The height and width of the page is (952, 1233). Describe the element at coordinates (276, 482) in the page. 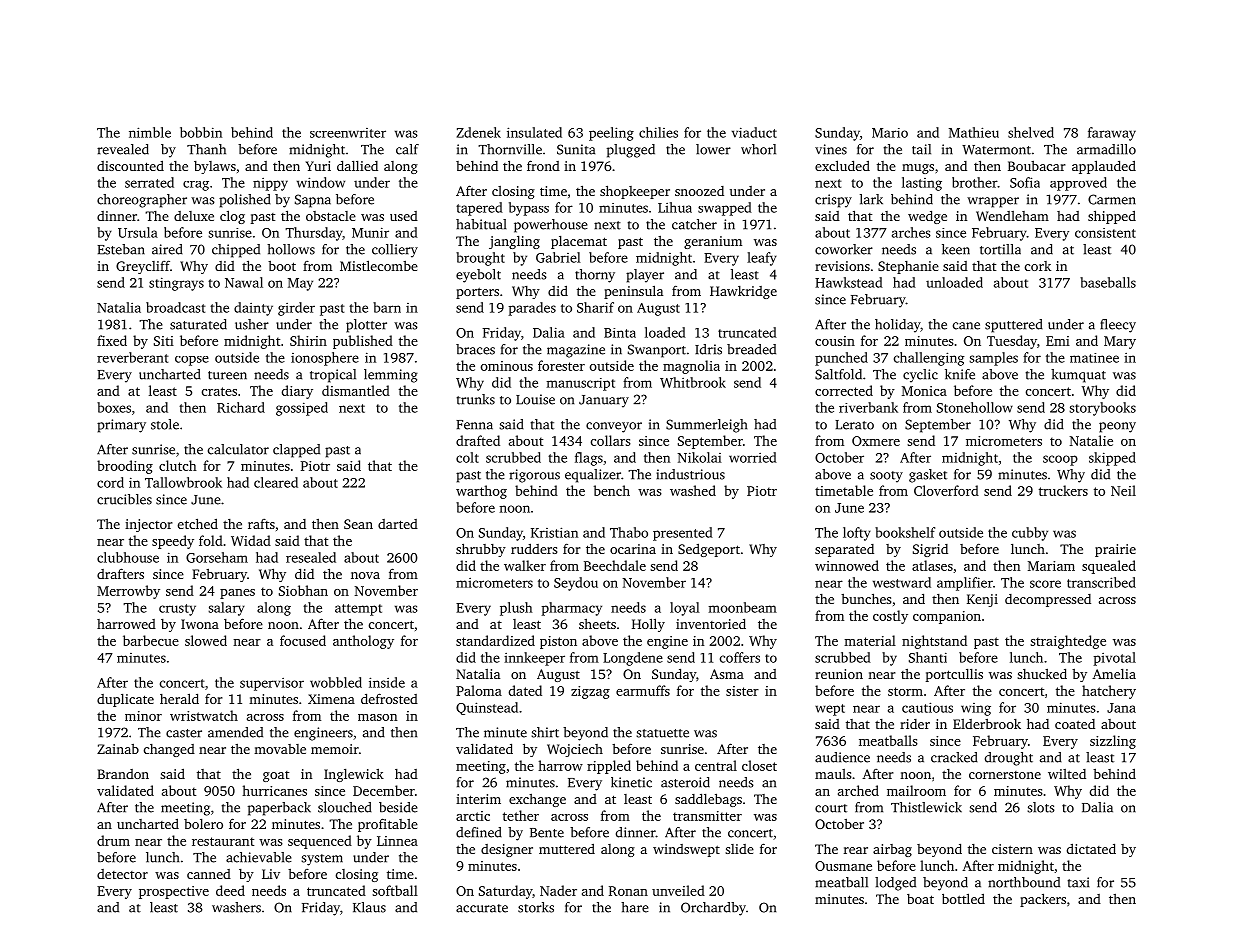

I see `cleared` at that location.
